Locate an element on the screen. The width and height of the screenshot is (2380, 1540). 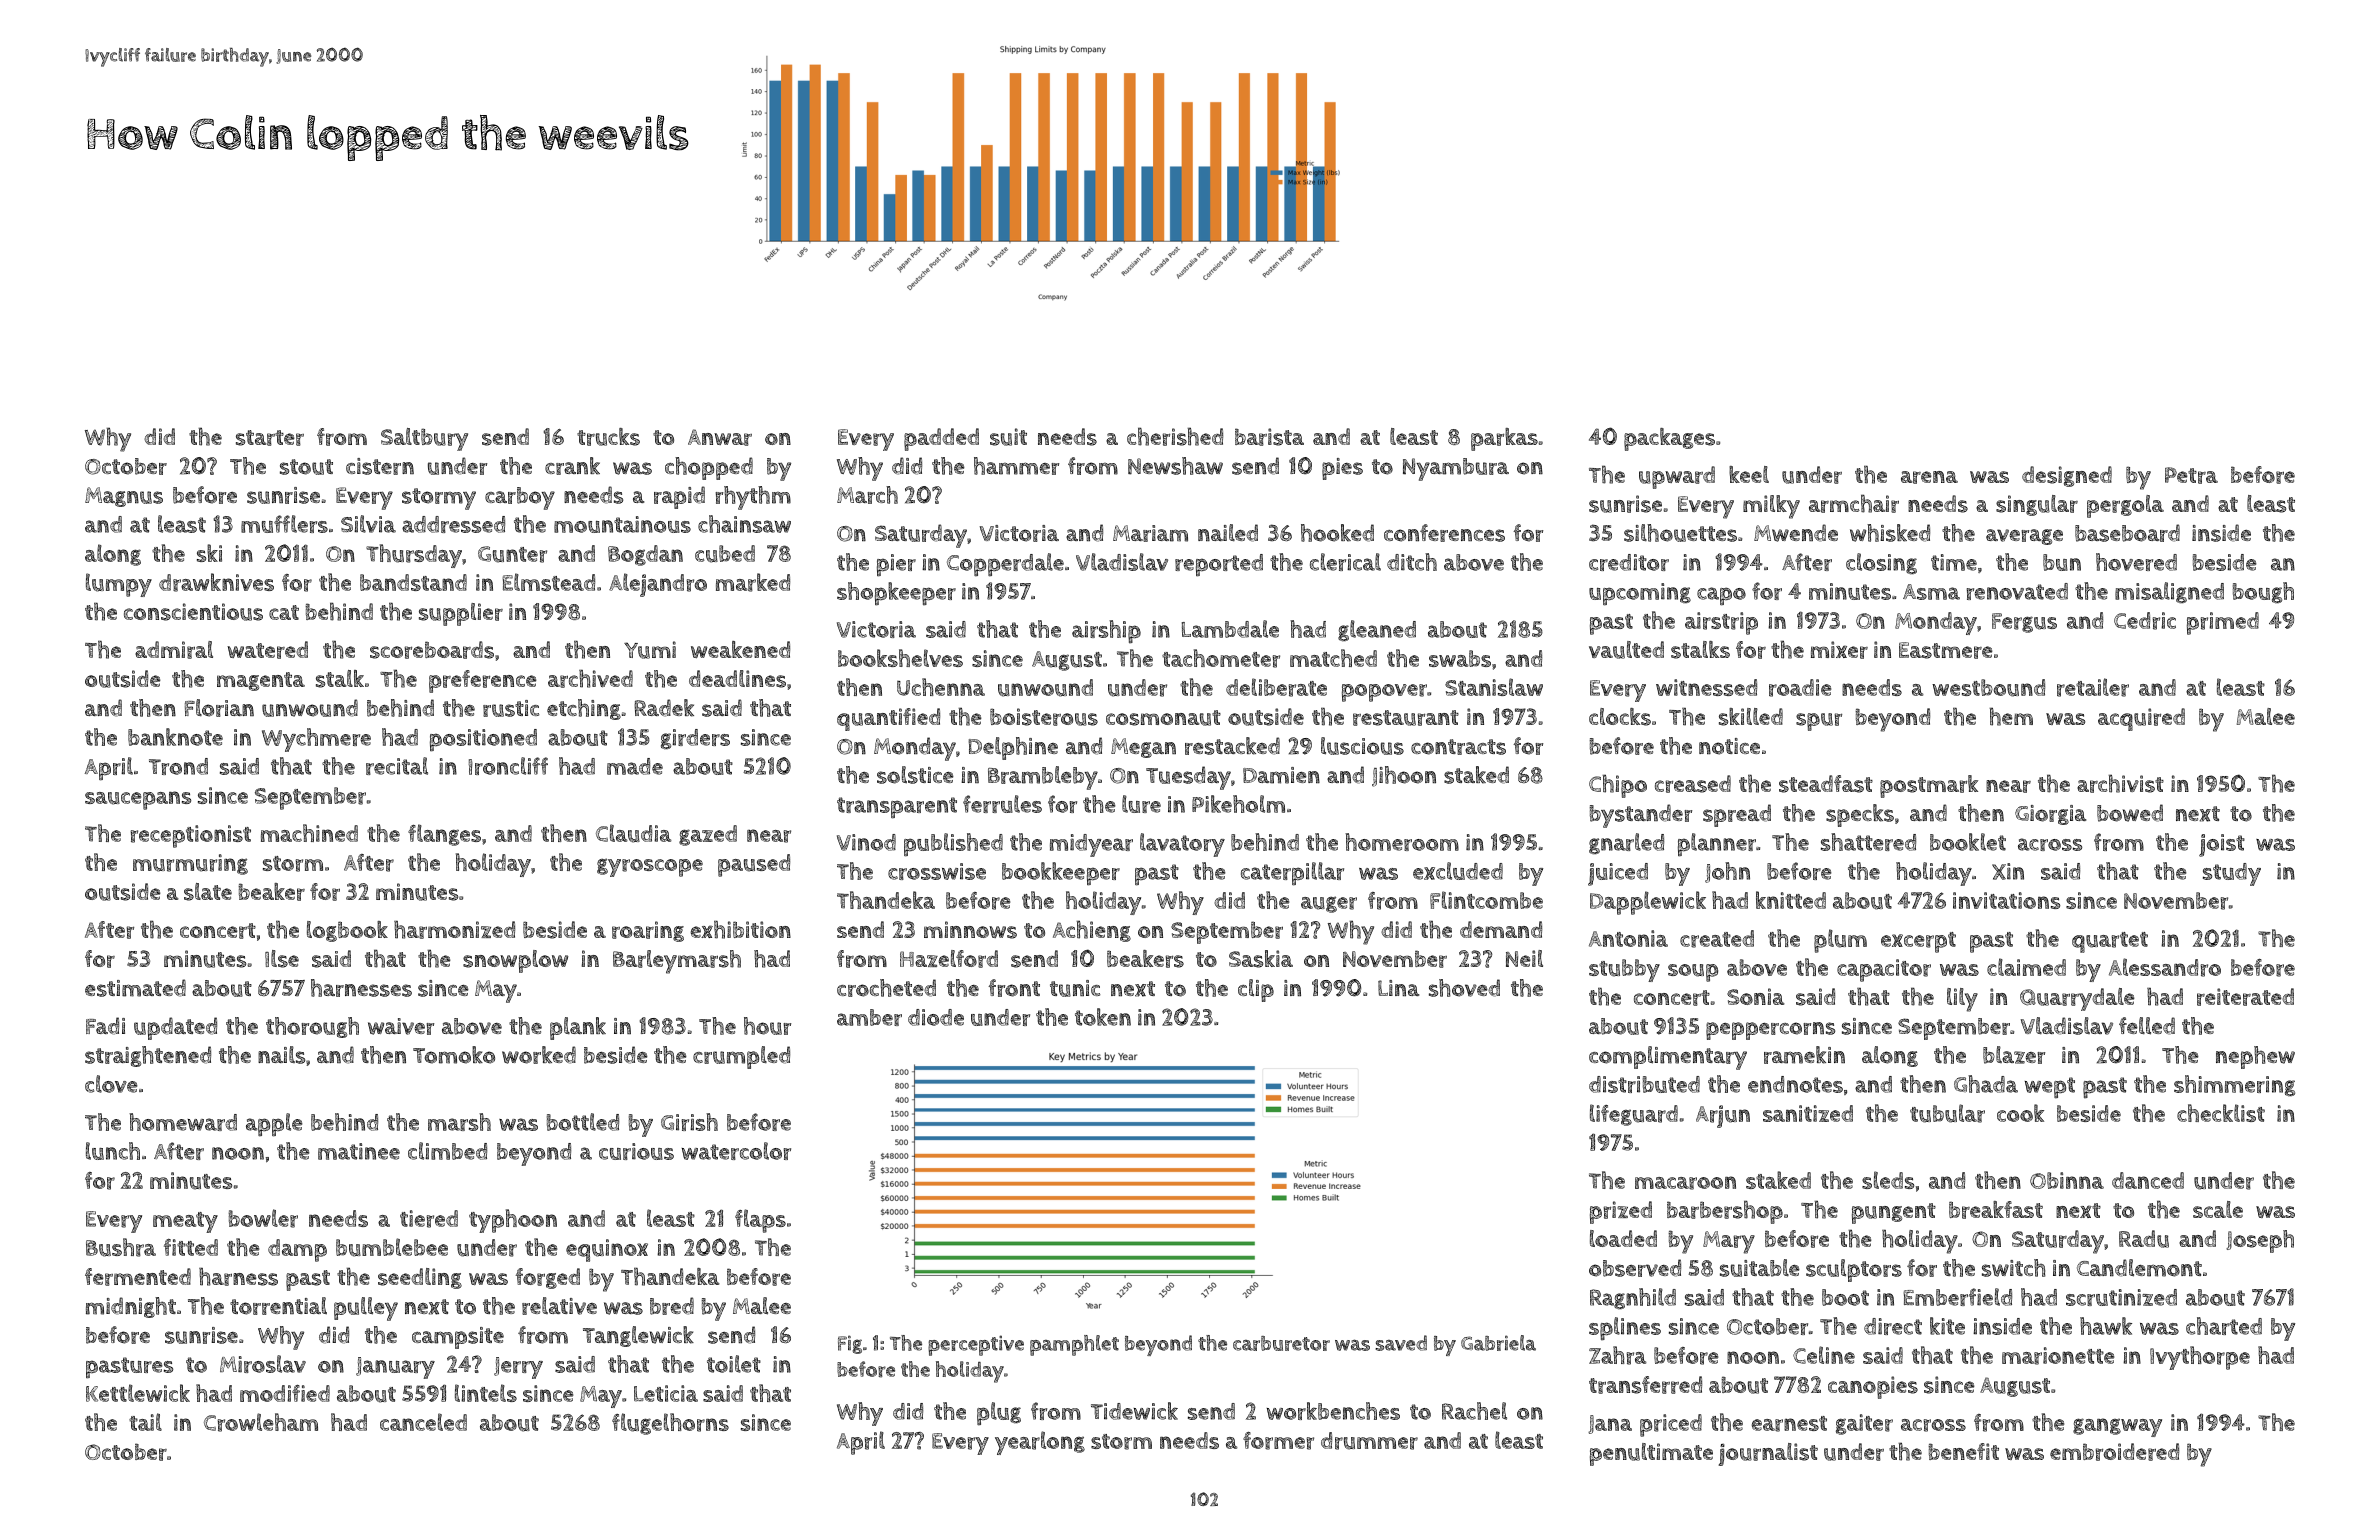
creditor is located at coordinates (1629, 562).
